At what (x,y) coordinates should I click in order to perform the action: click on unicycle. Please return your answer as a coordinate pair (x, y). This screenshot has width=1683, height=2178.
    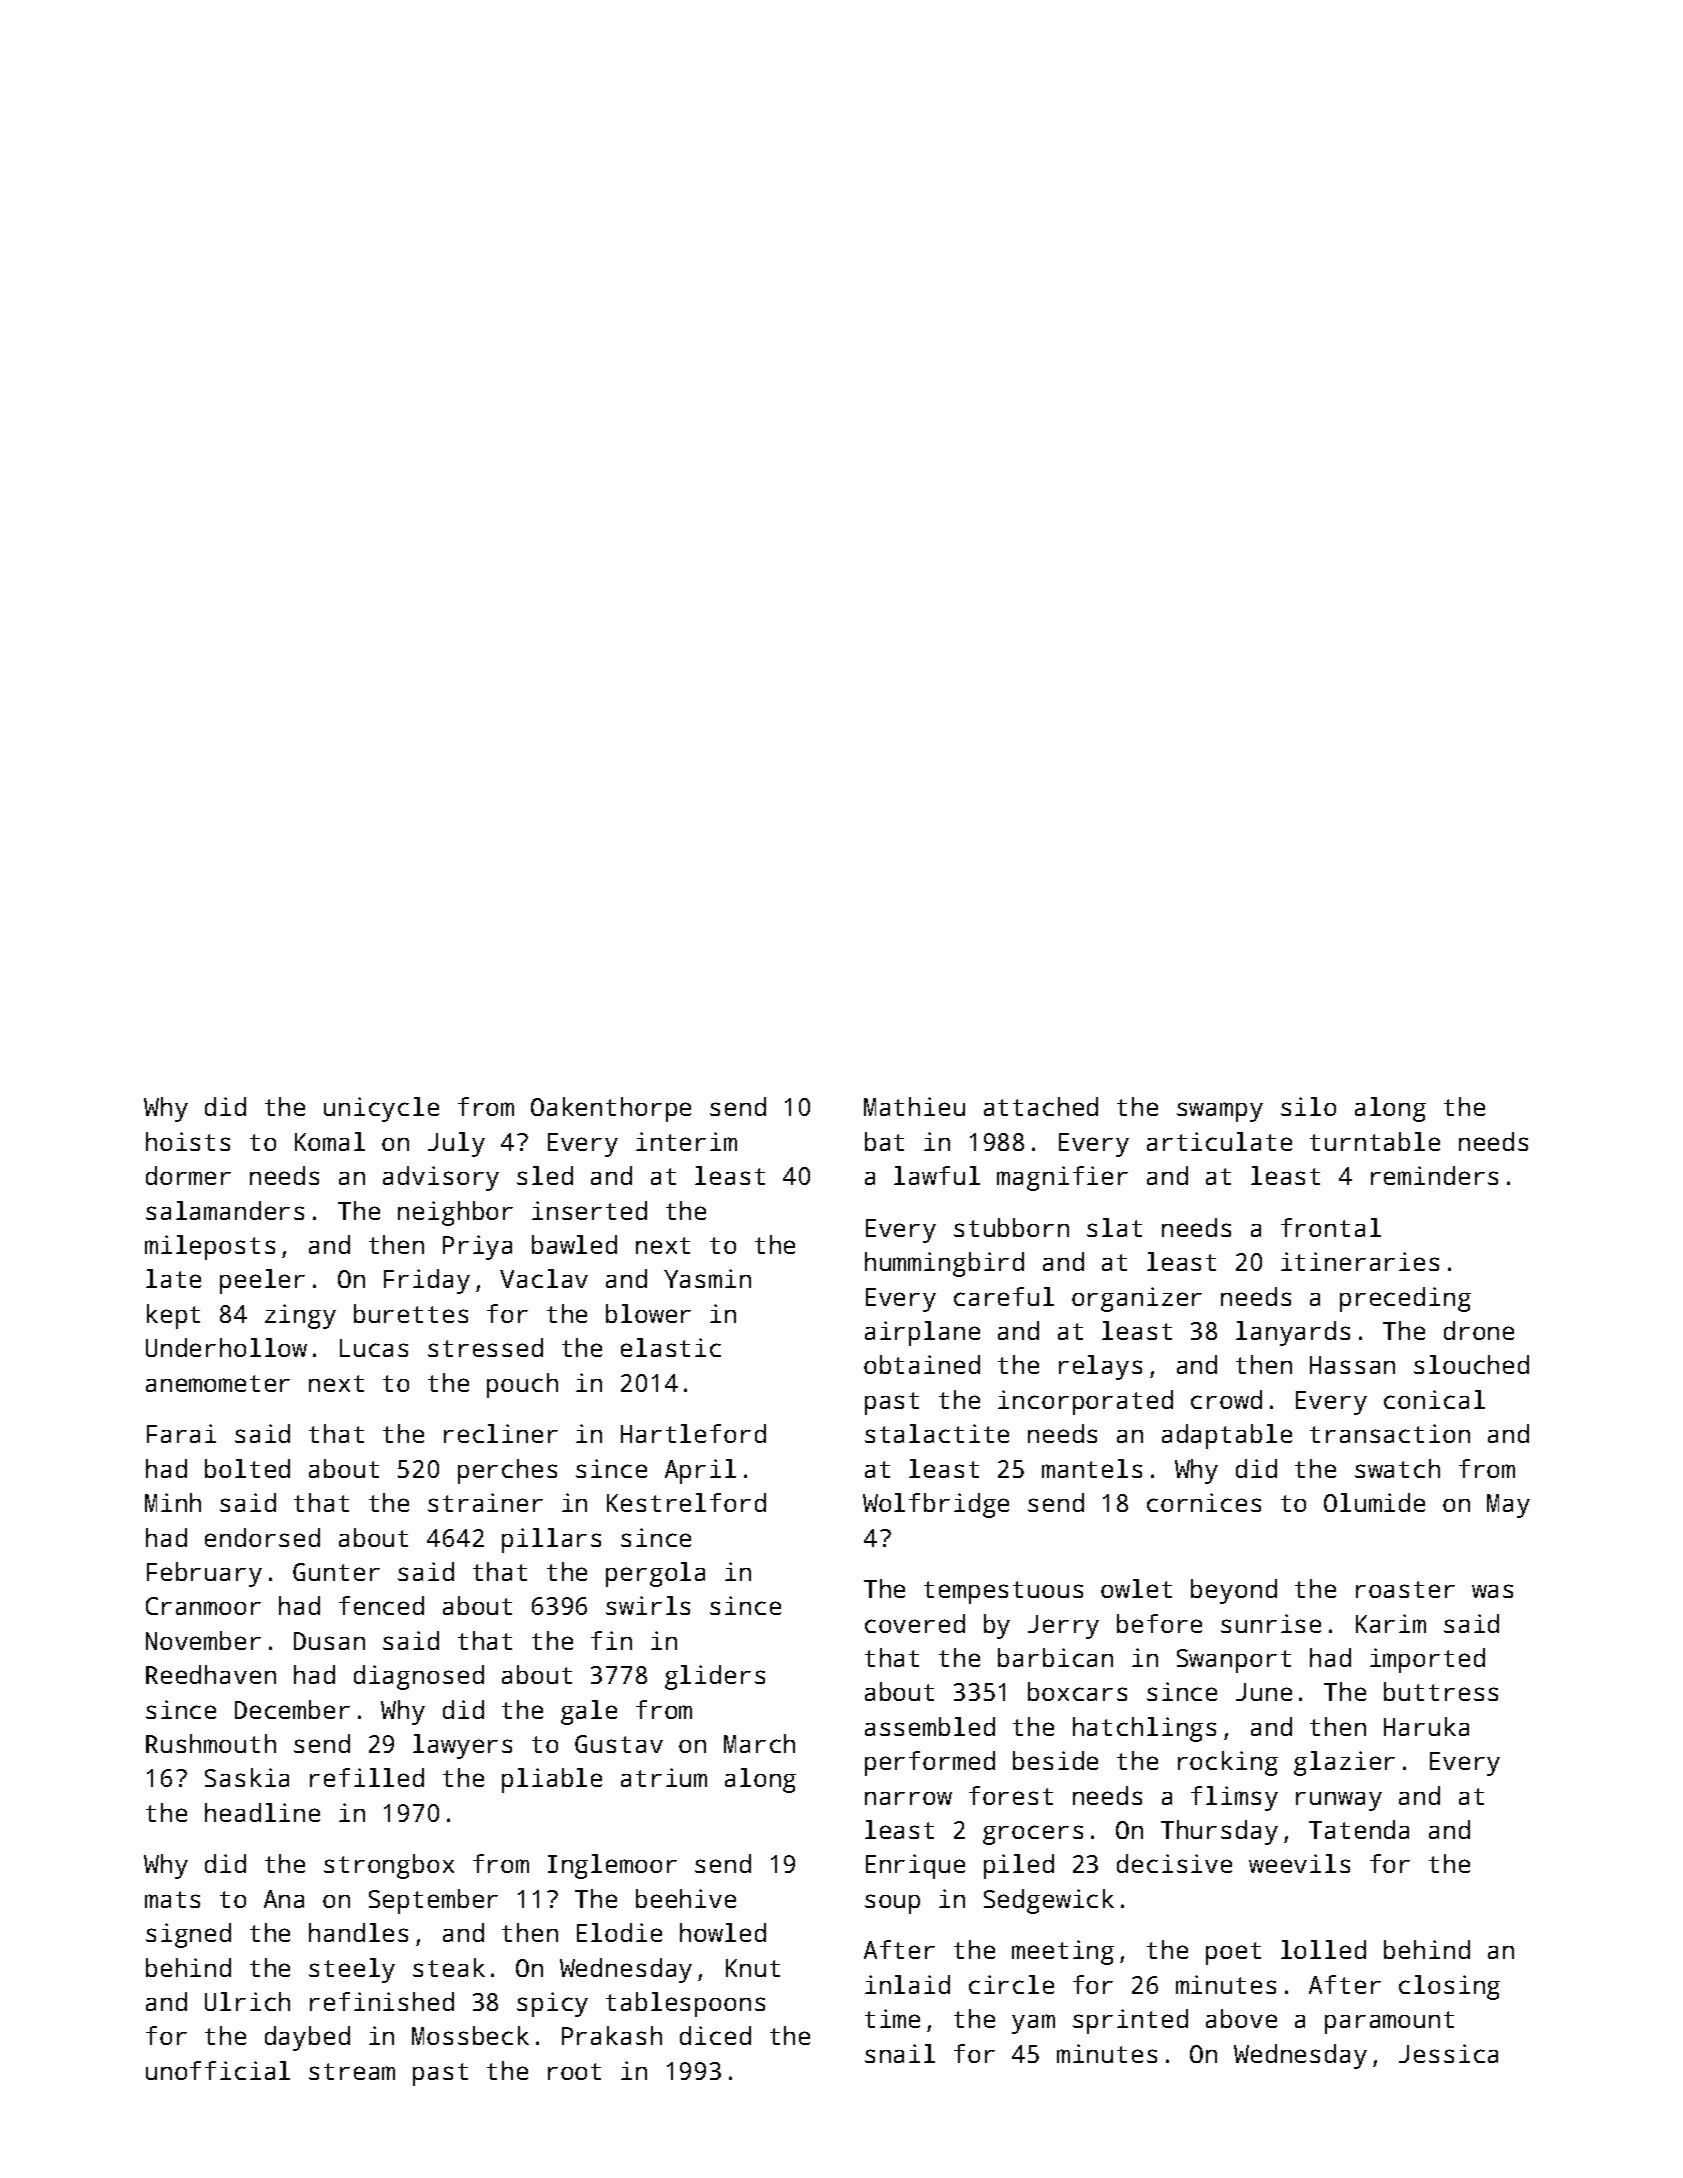
    Looking at the image, I should click on (381, 1109).
